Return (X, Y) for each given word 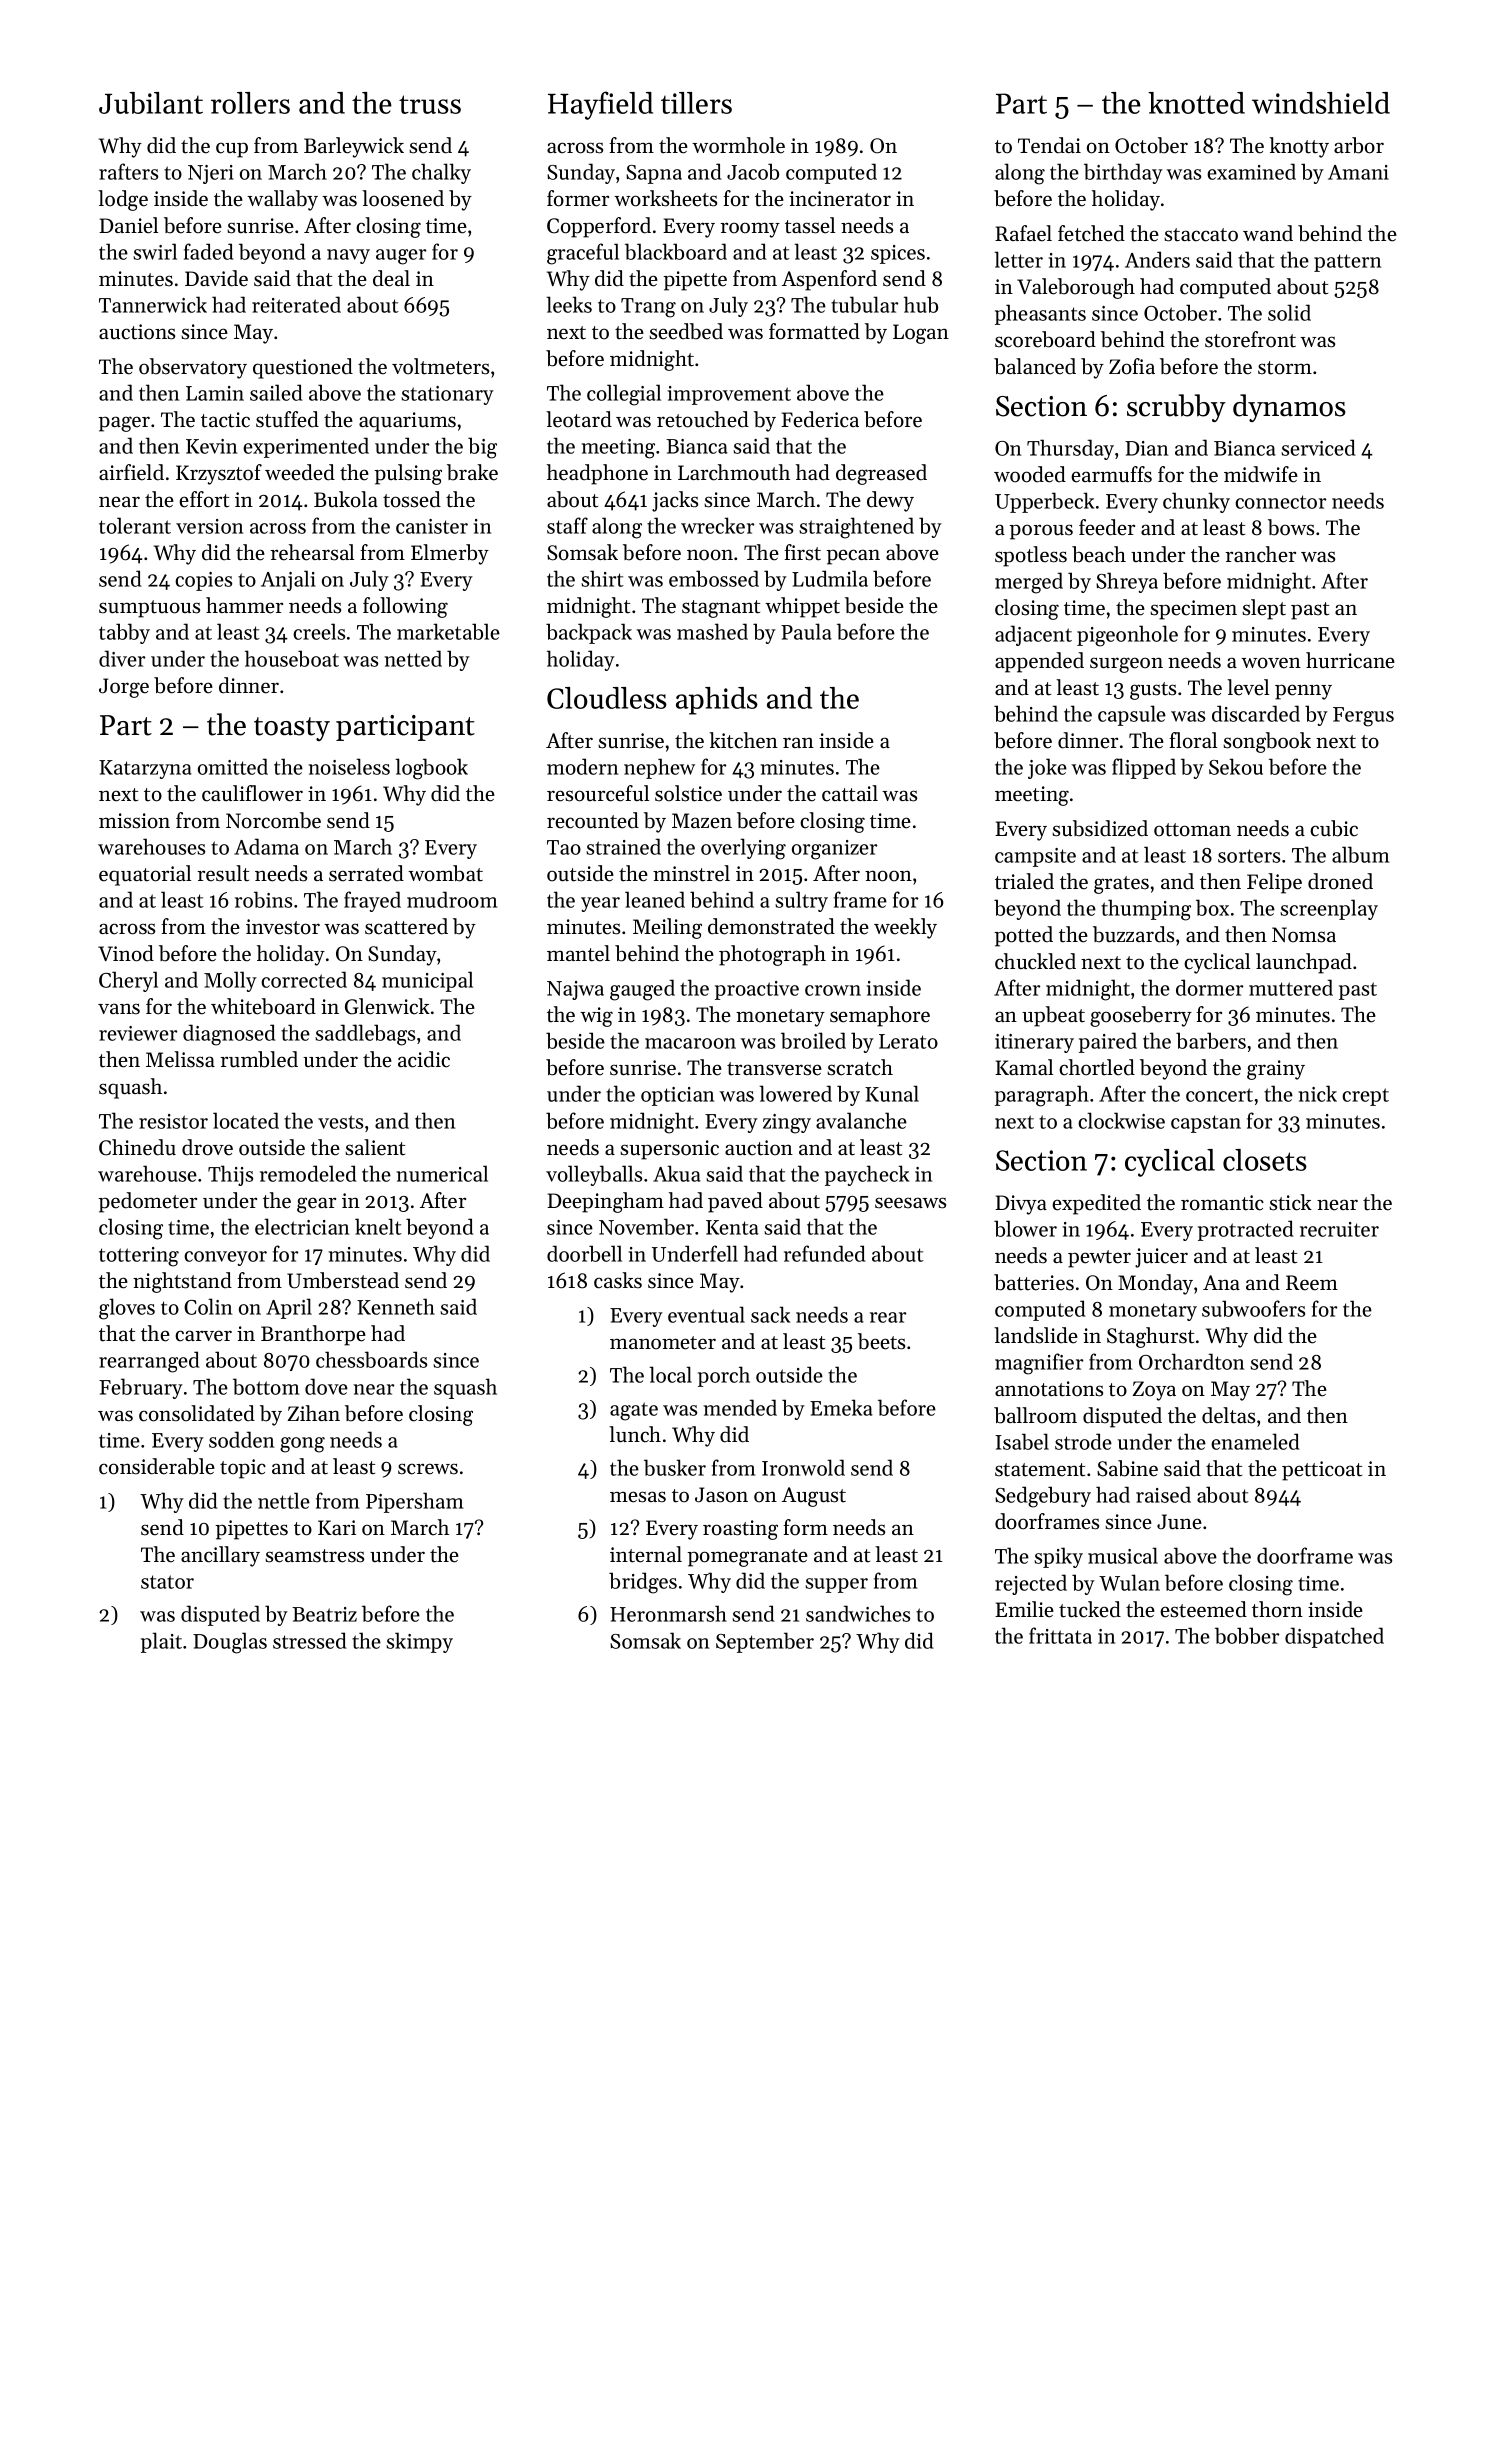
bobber (1247, 1635)
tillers (696, 103)
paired (1108, 1042)
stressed (310, 1640)
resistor (173, 1121)
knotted (1196, 103)
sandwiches (858, 1613)
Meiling (667, 928)
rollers (250, 103)
